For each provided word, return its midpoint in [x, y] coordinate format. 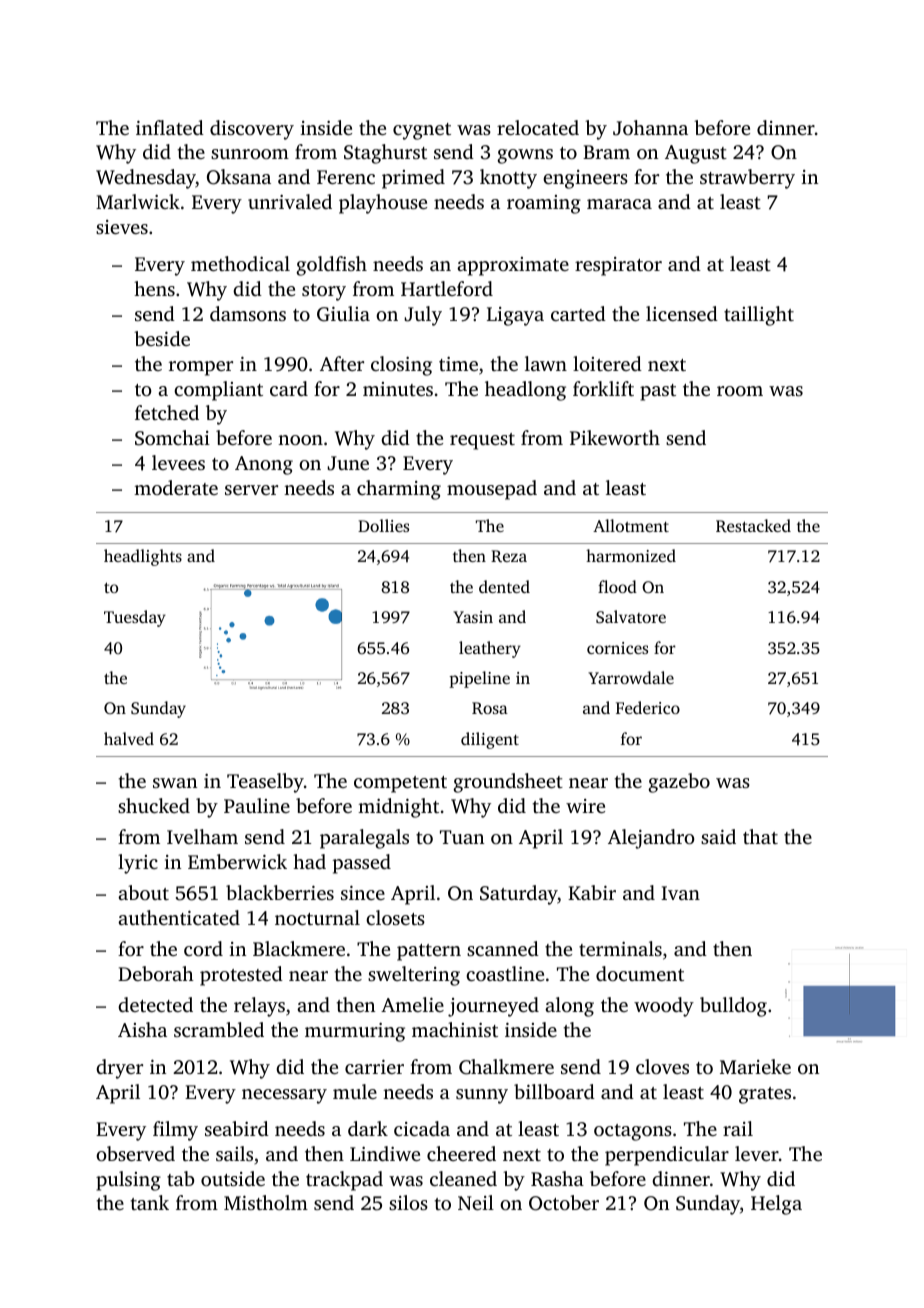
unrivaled [290, 201]
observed [135, 1153]
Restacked [753, 526]
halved [129, 738]
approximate [513, 266]
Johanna [650, 128]
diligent [490, 740]
